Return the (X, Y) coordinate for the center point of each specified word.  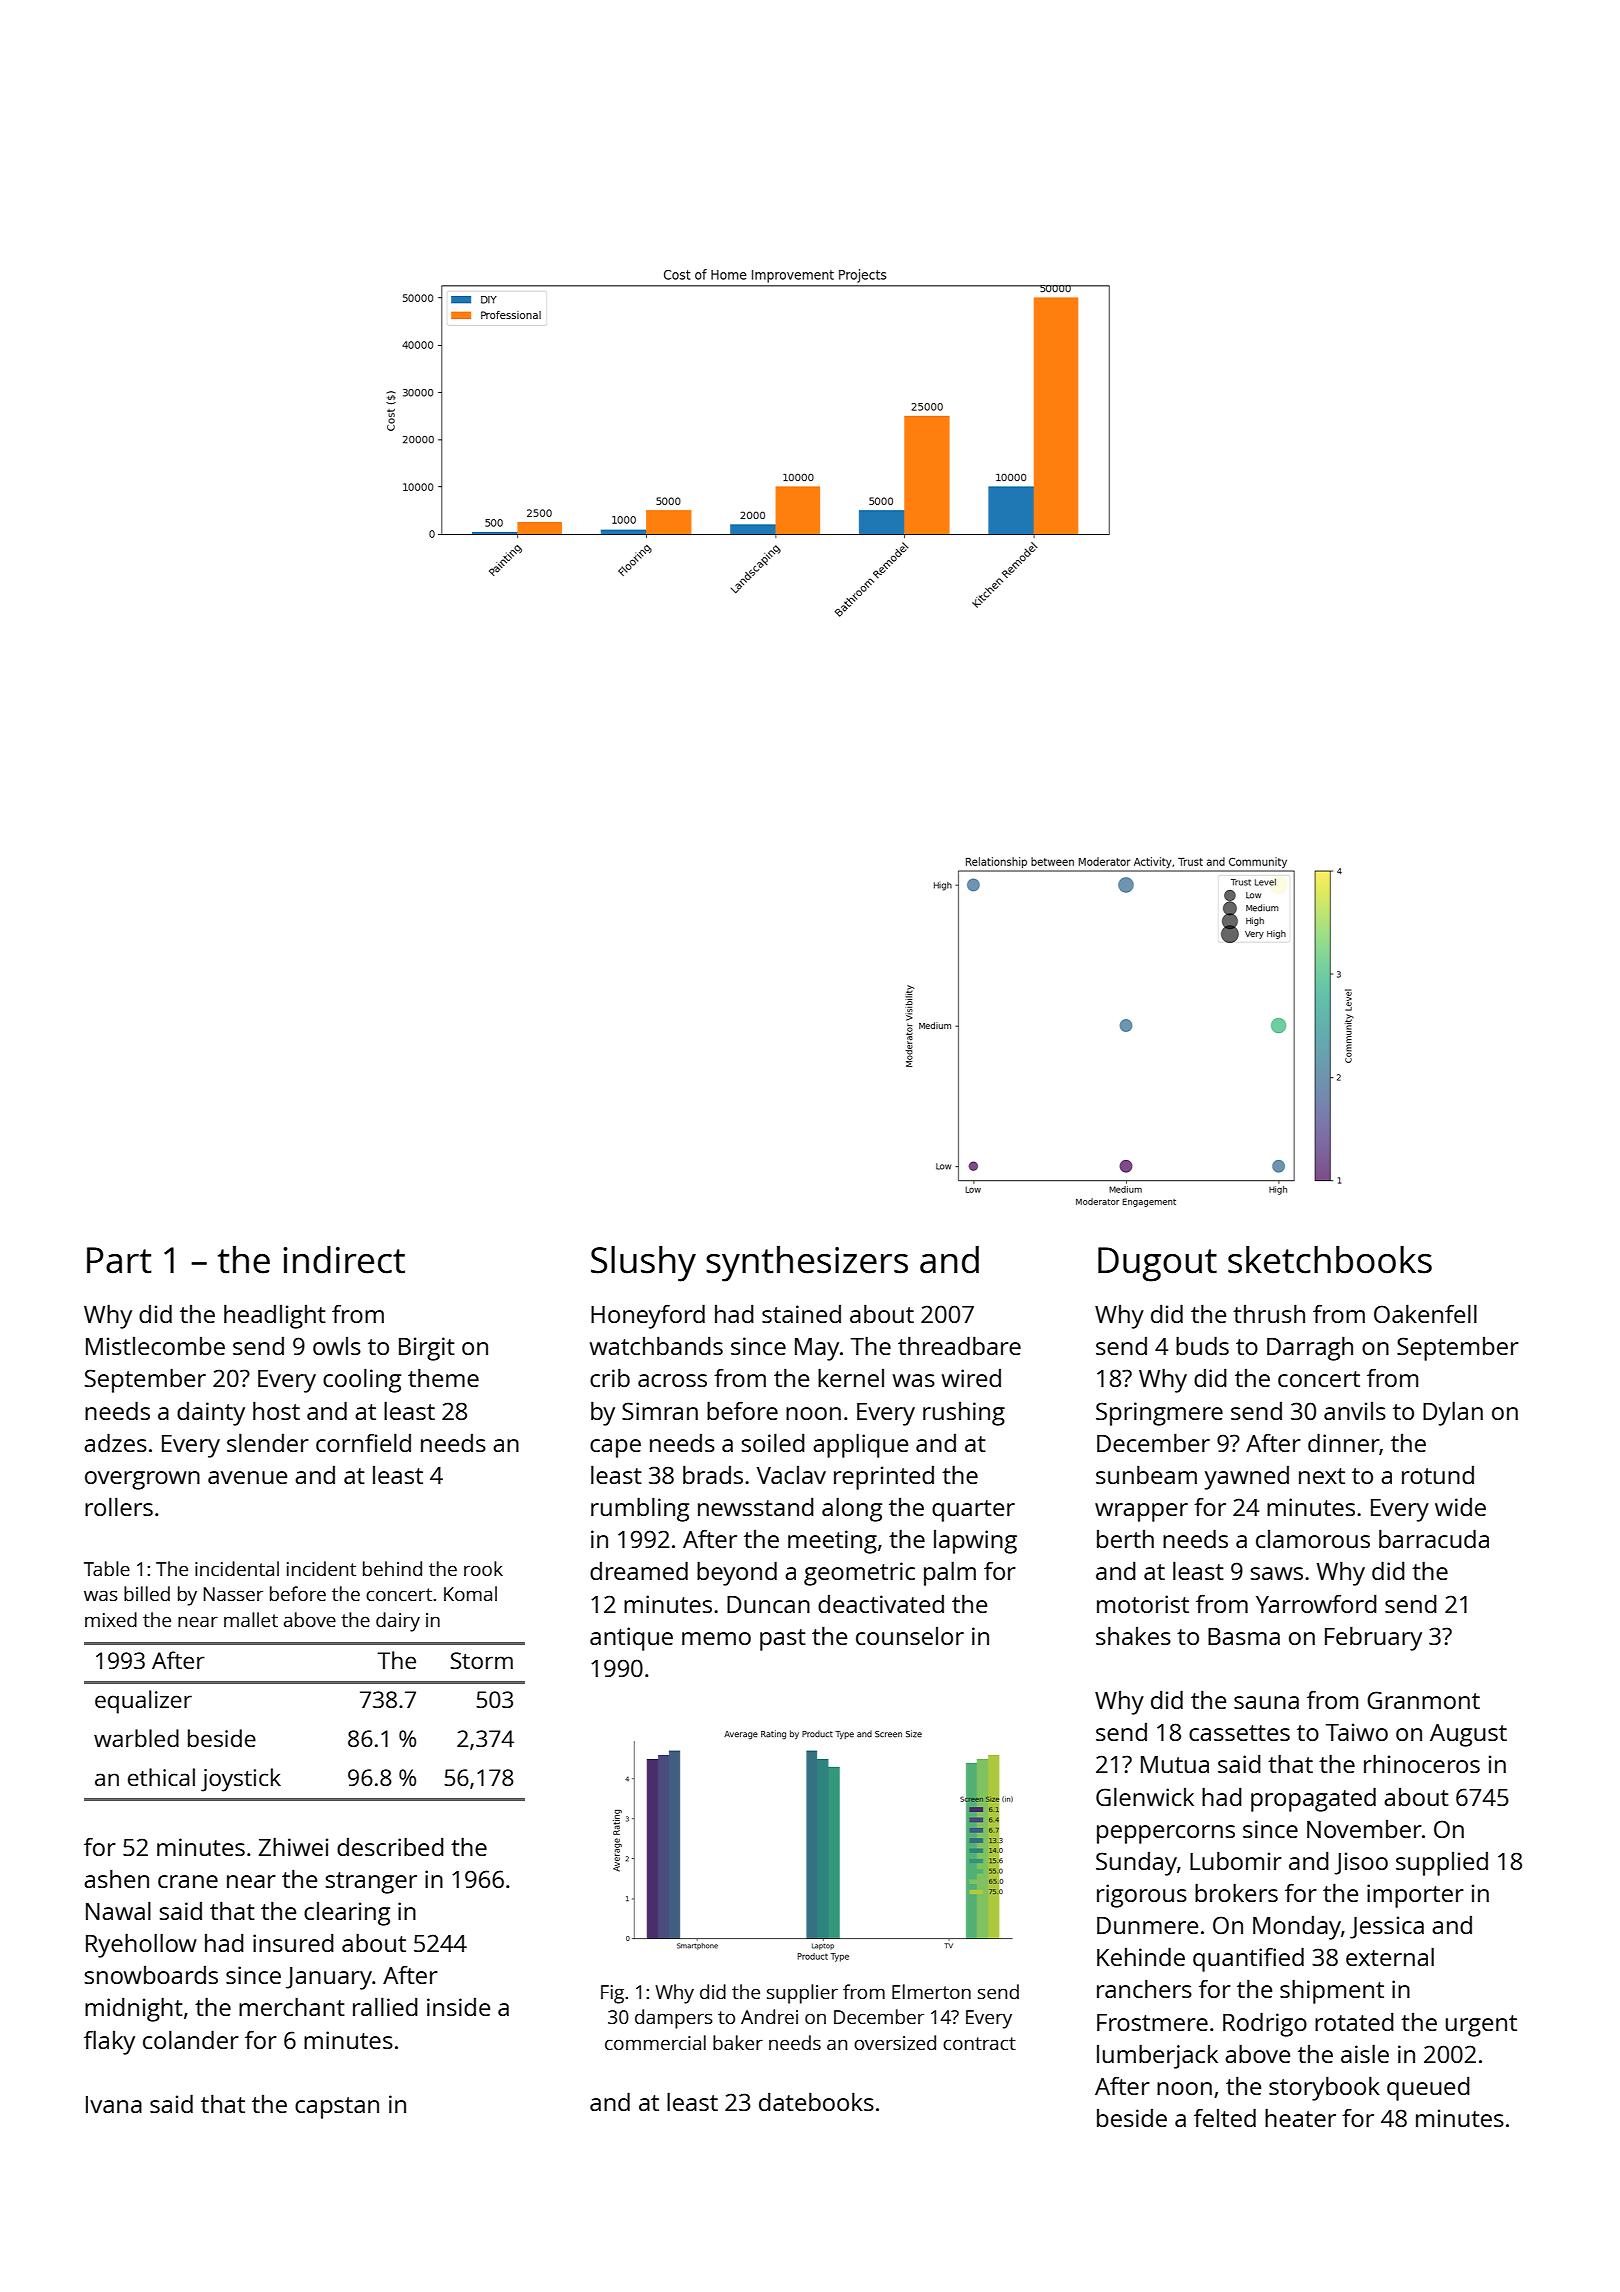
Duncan (768, 1604)
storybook (1324, 2088)
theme (443, 1377)
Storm (481, 1660)
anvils (1355, 1411)
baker (738, 2042)
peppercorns (1166, 1834)
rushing (964, 1414)
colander (191, 2039)
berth (1125, 1539)
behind (392, 1568)
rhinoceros (1422, 1763)
